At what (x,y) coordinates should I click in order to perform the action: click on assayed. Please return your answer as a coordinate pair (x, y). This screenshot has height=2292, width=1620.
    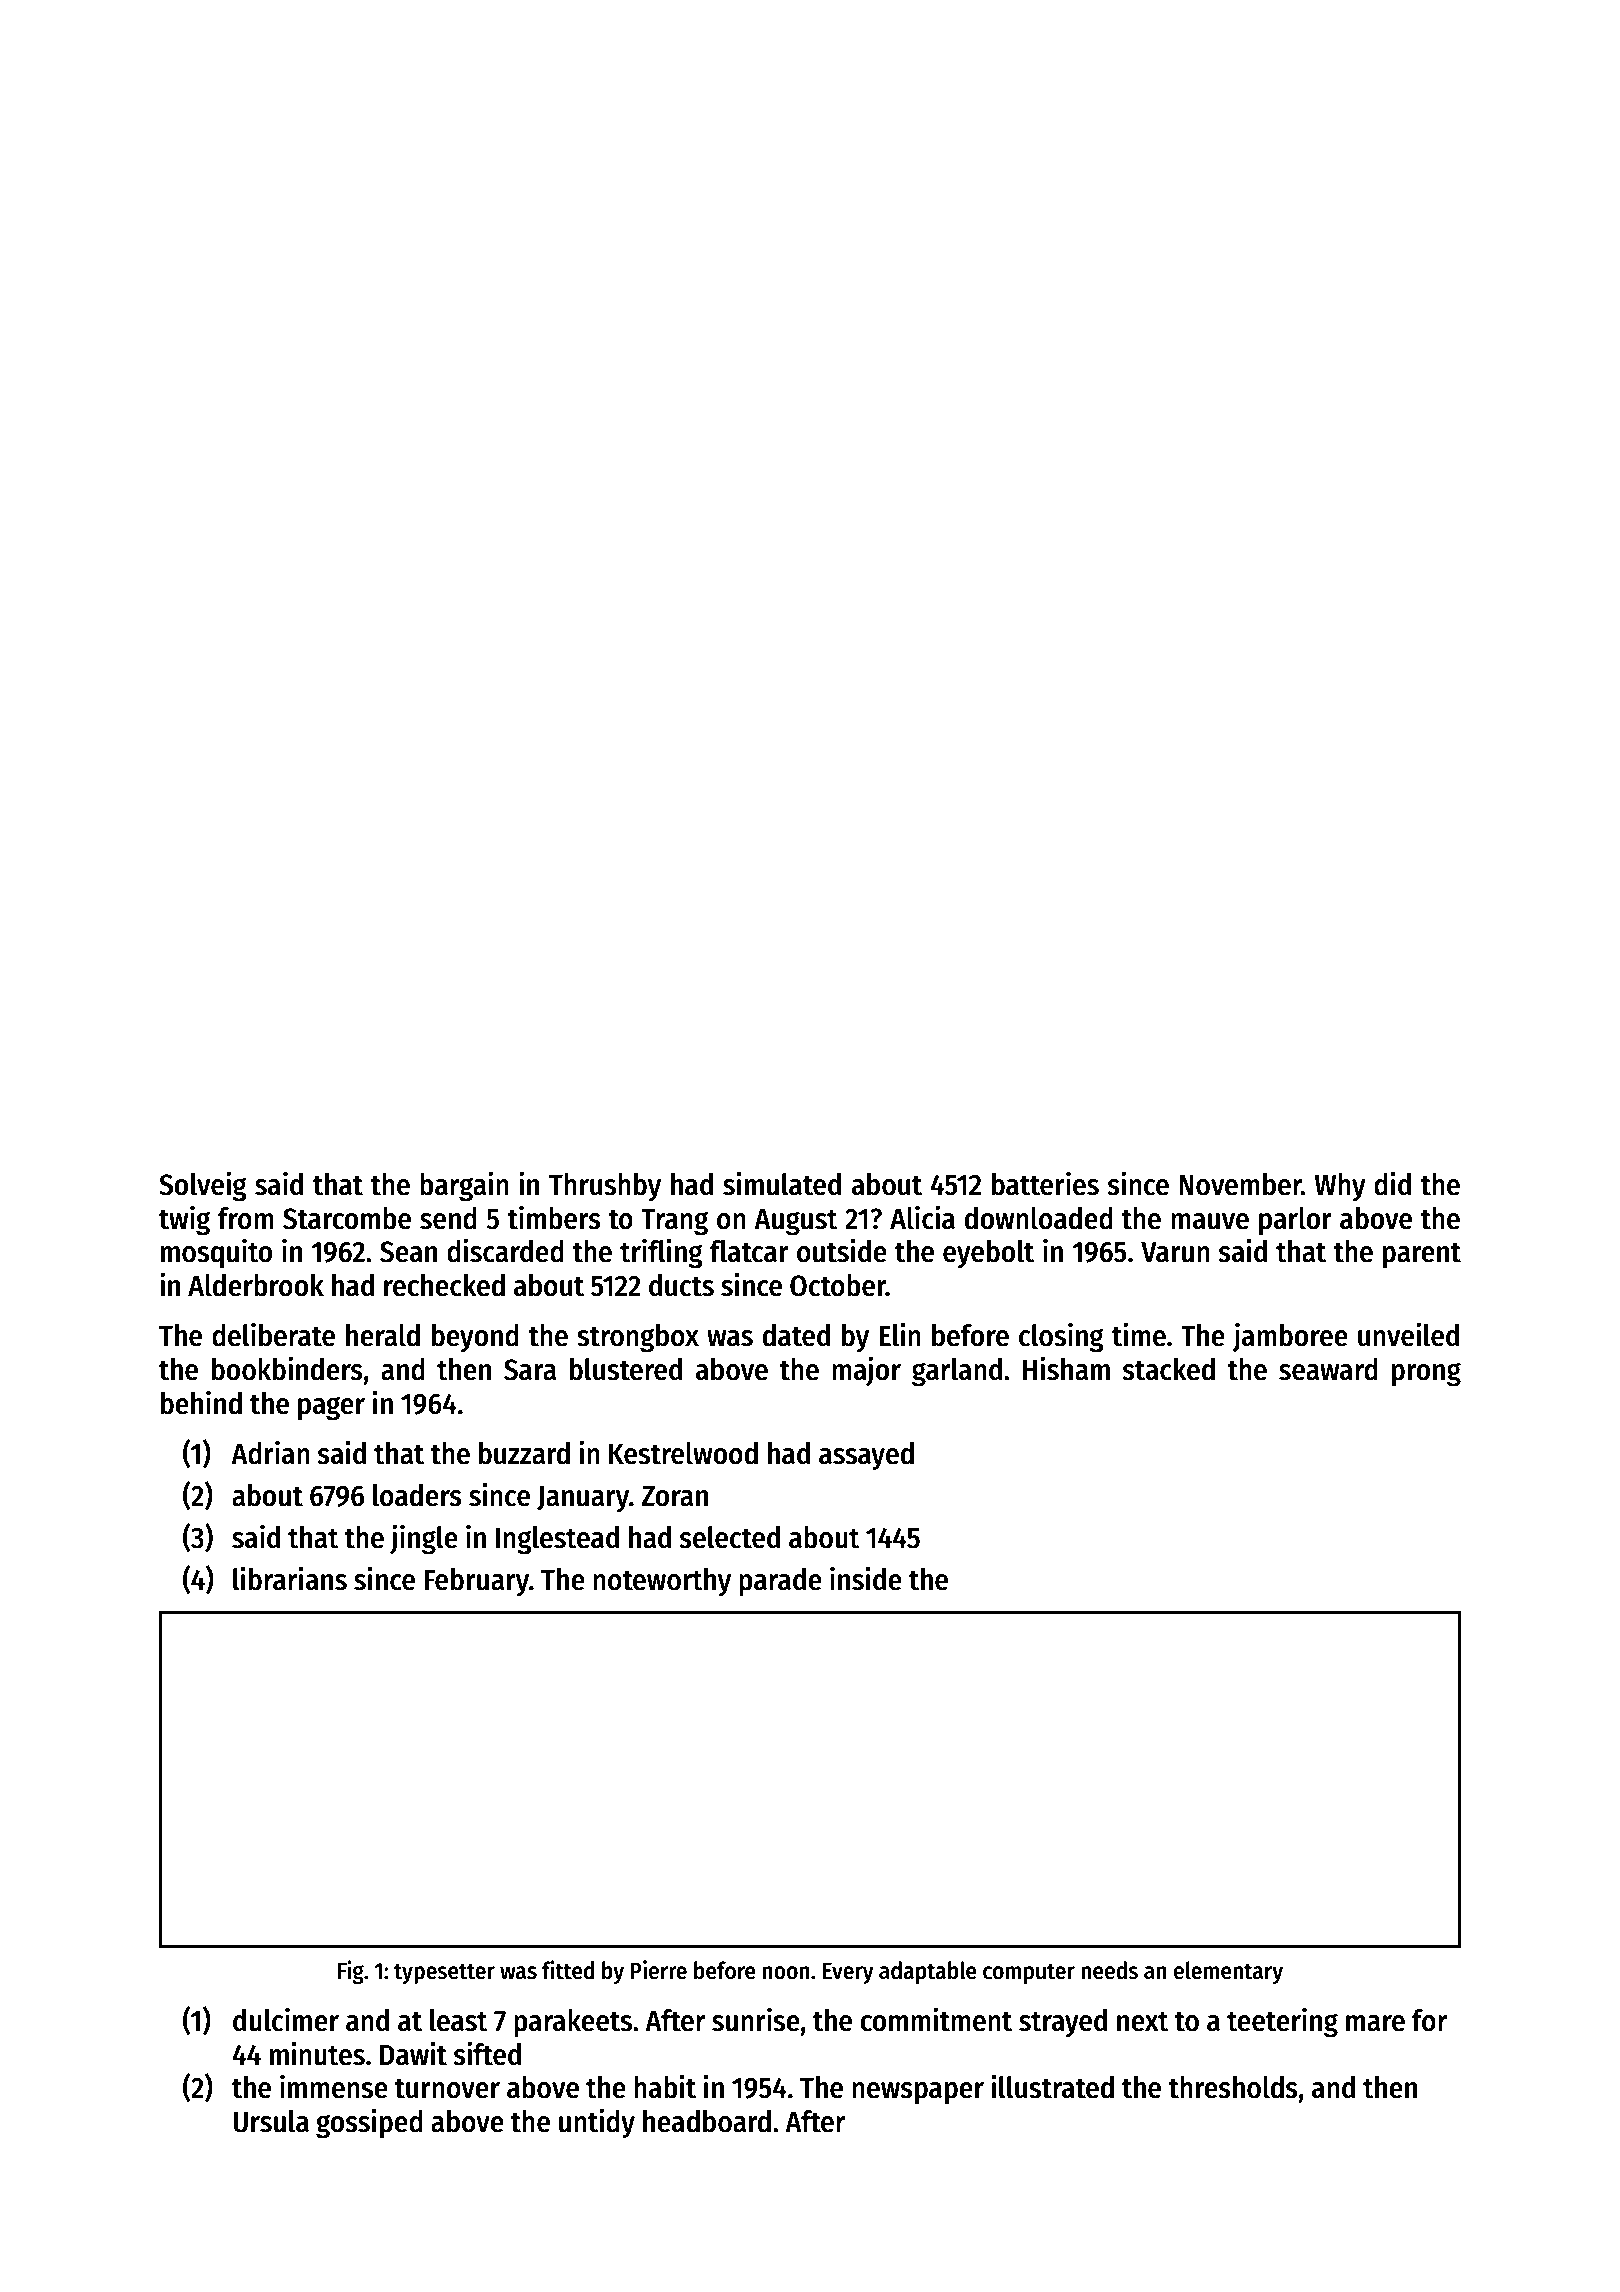
    Looking at the image, I should click on (866, 1456).
